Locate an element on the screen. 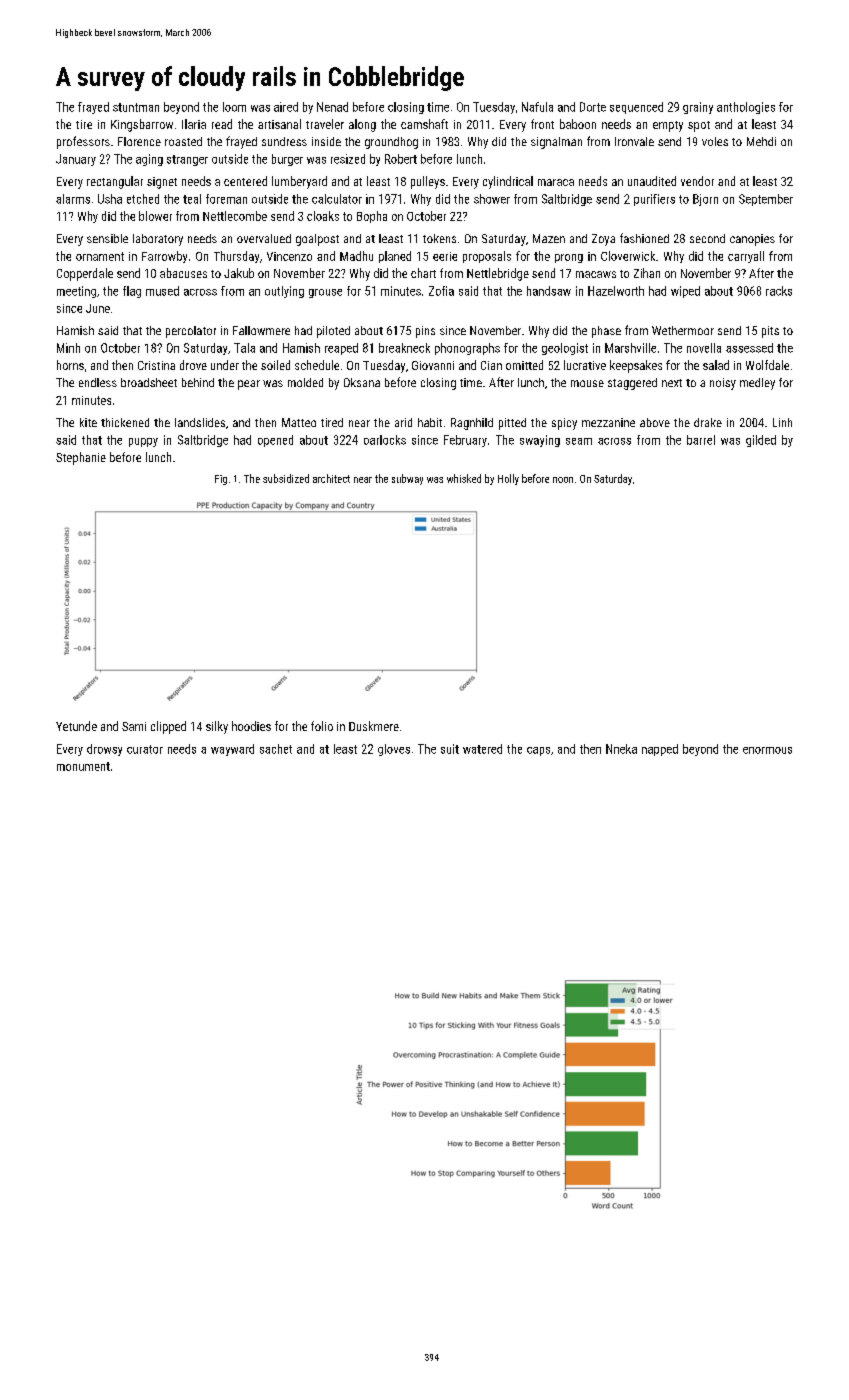  pins is located at coordinates (425, 332).
